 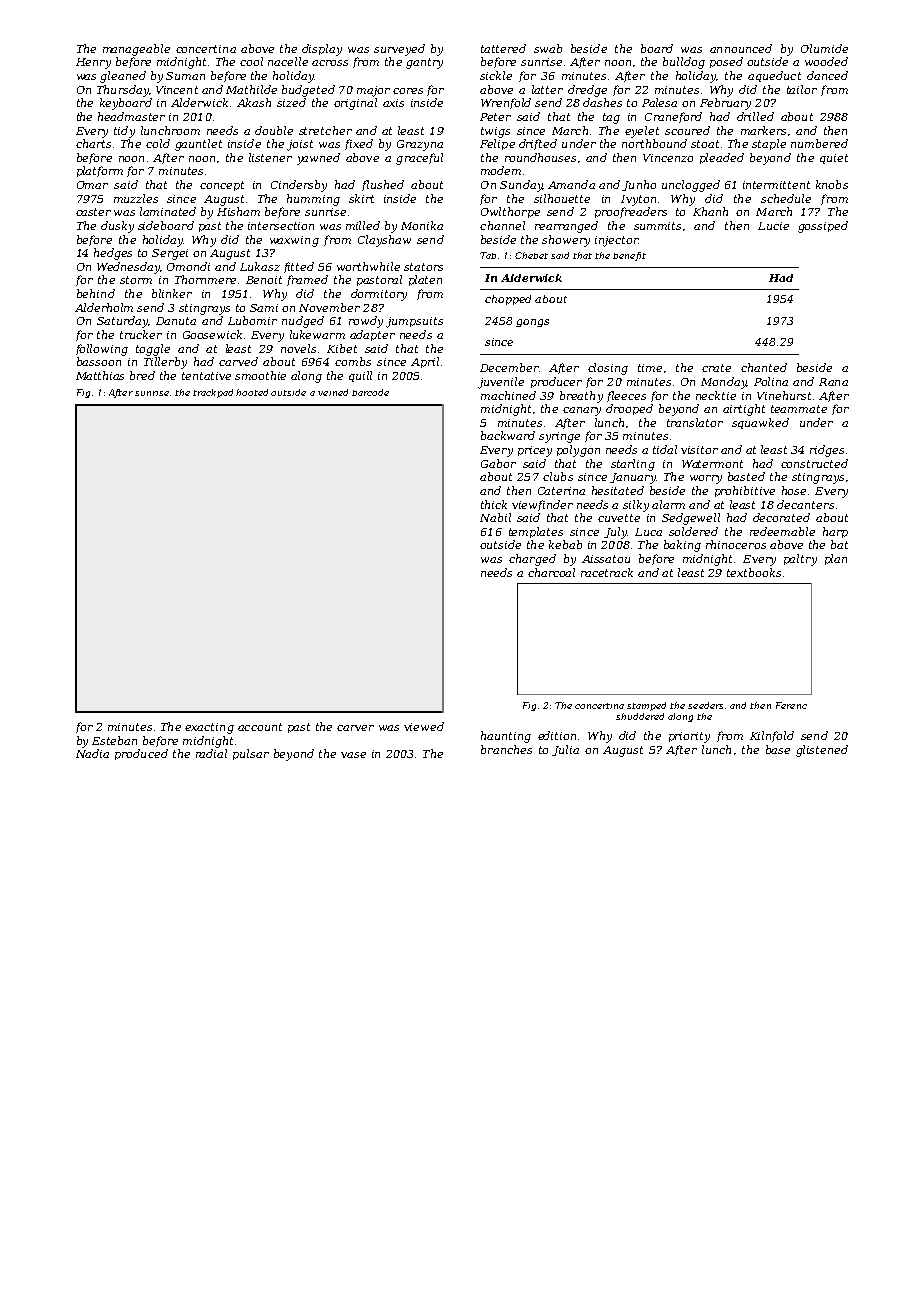 I want to click on chopped, so click(x=508, y=300).
